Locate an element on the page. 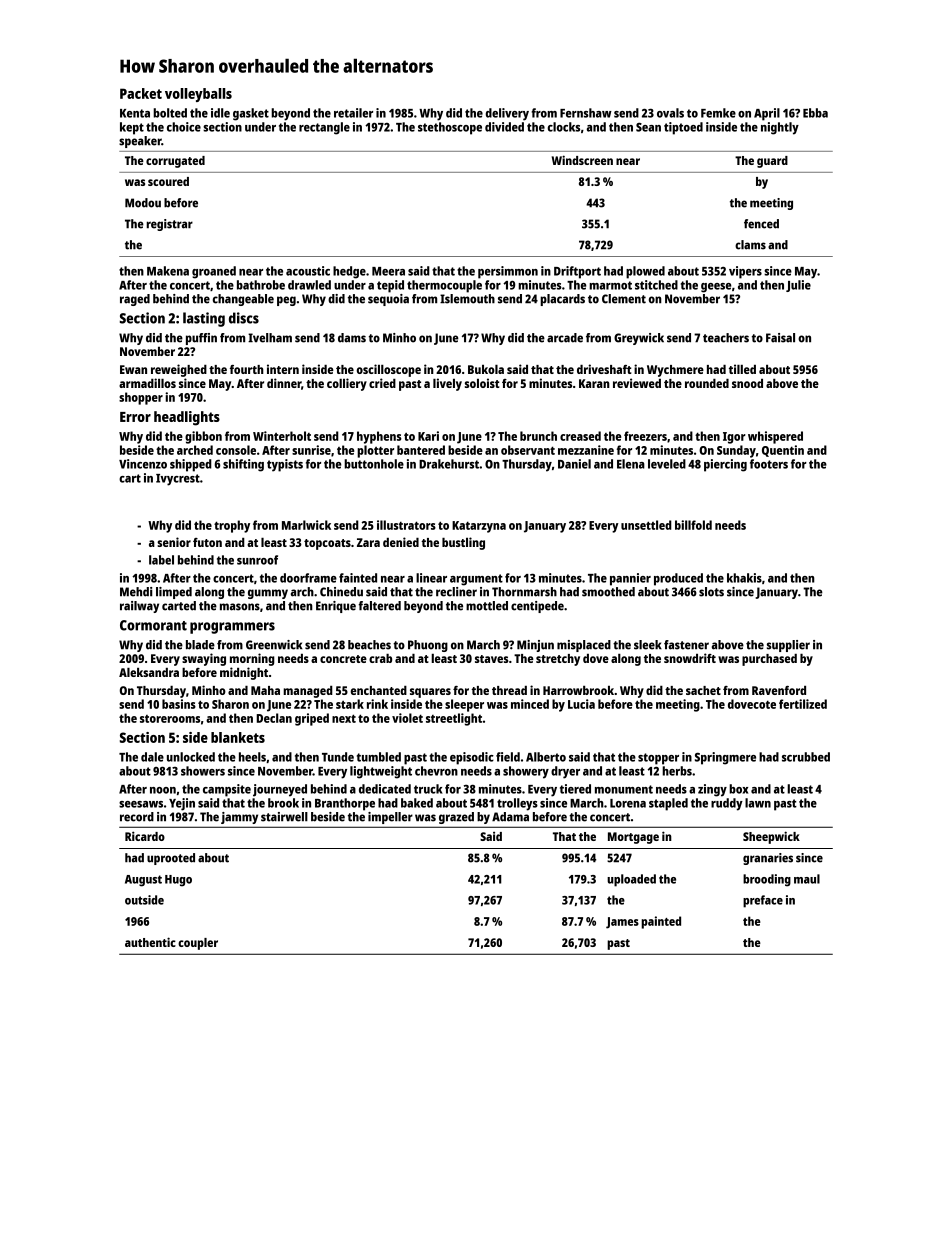  denied is located at coordinates (401, 542).
